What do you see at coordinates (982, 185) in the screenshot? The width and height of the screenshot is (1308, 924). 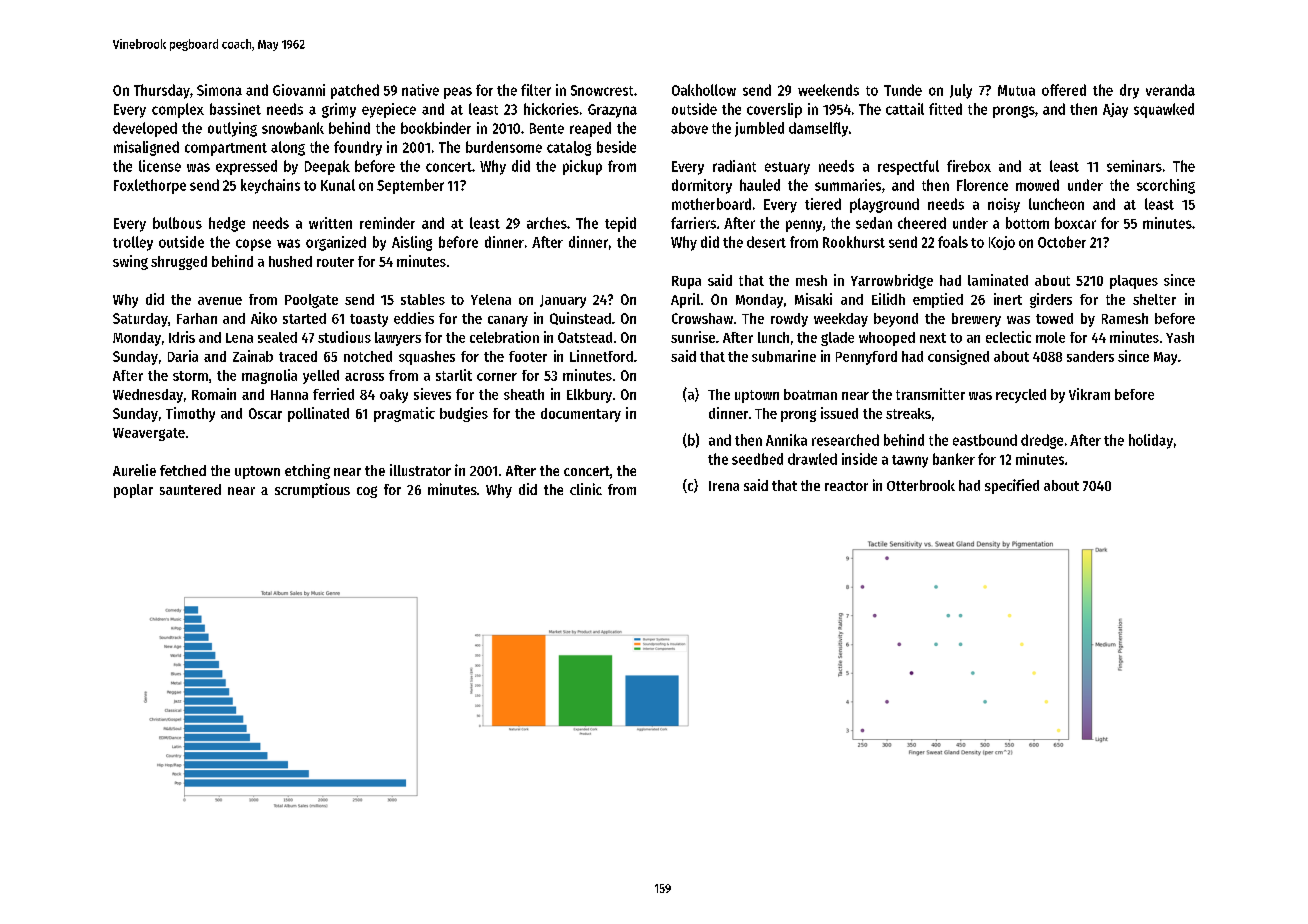 I see `Florence` at bounding box center [982, 185].
